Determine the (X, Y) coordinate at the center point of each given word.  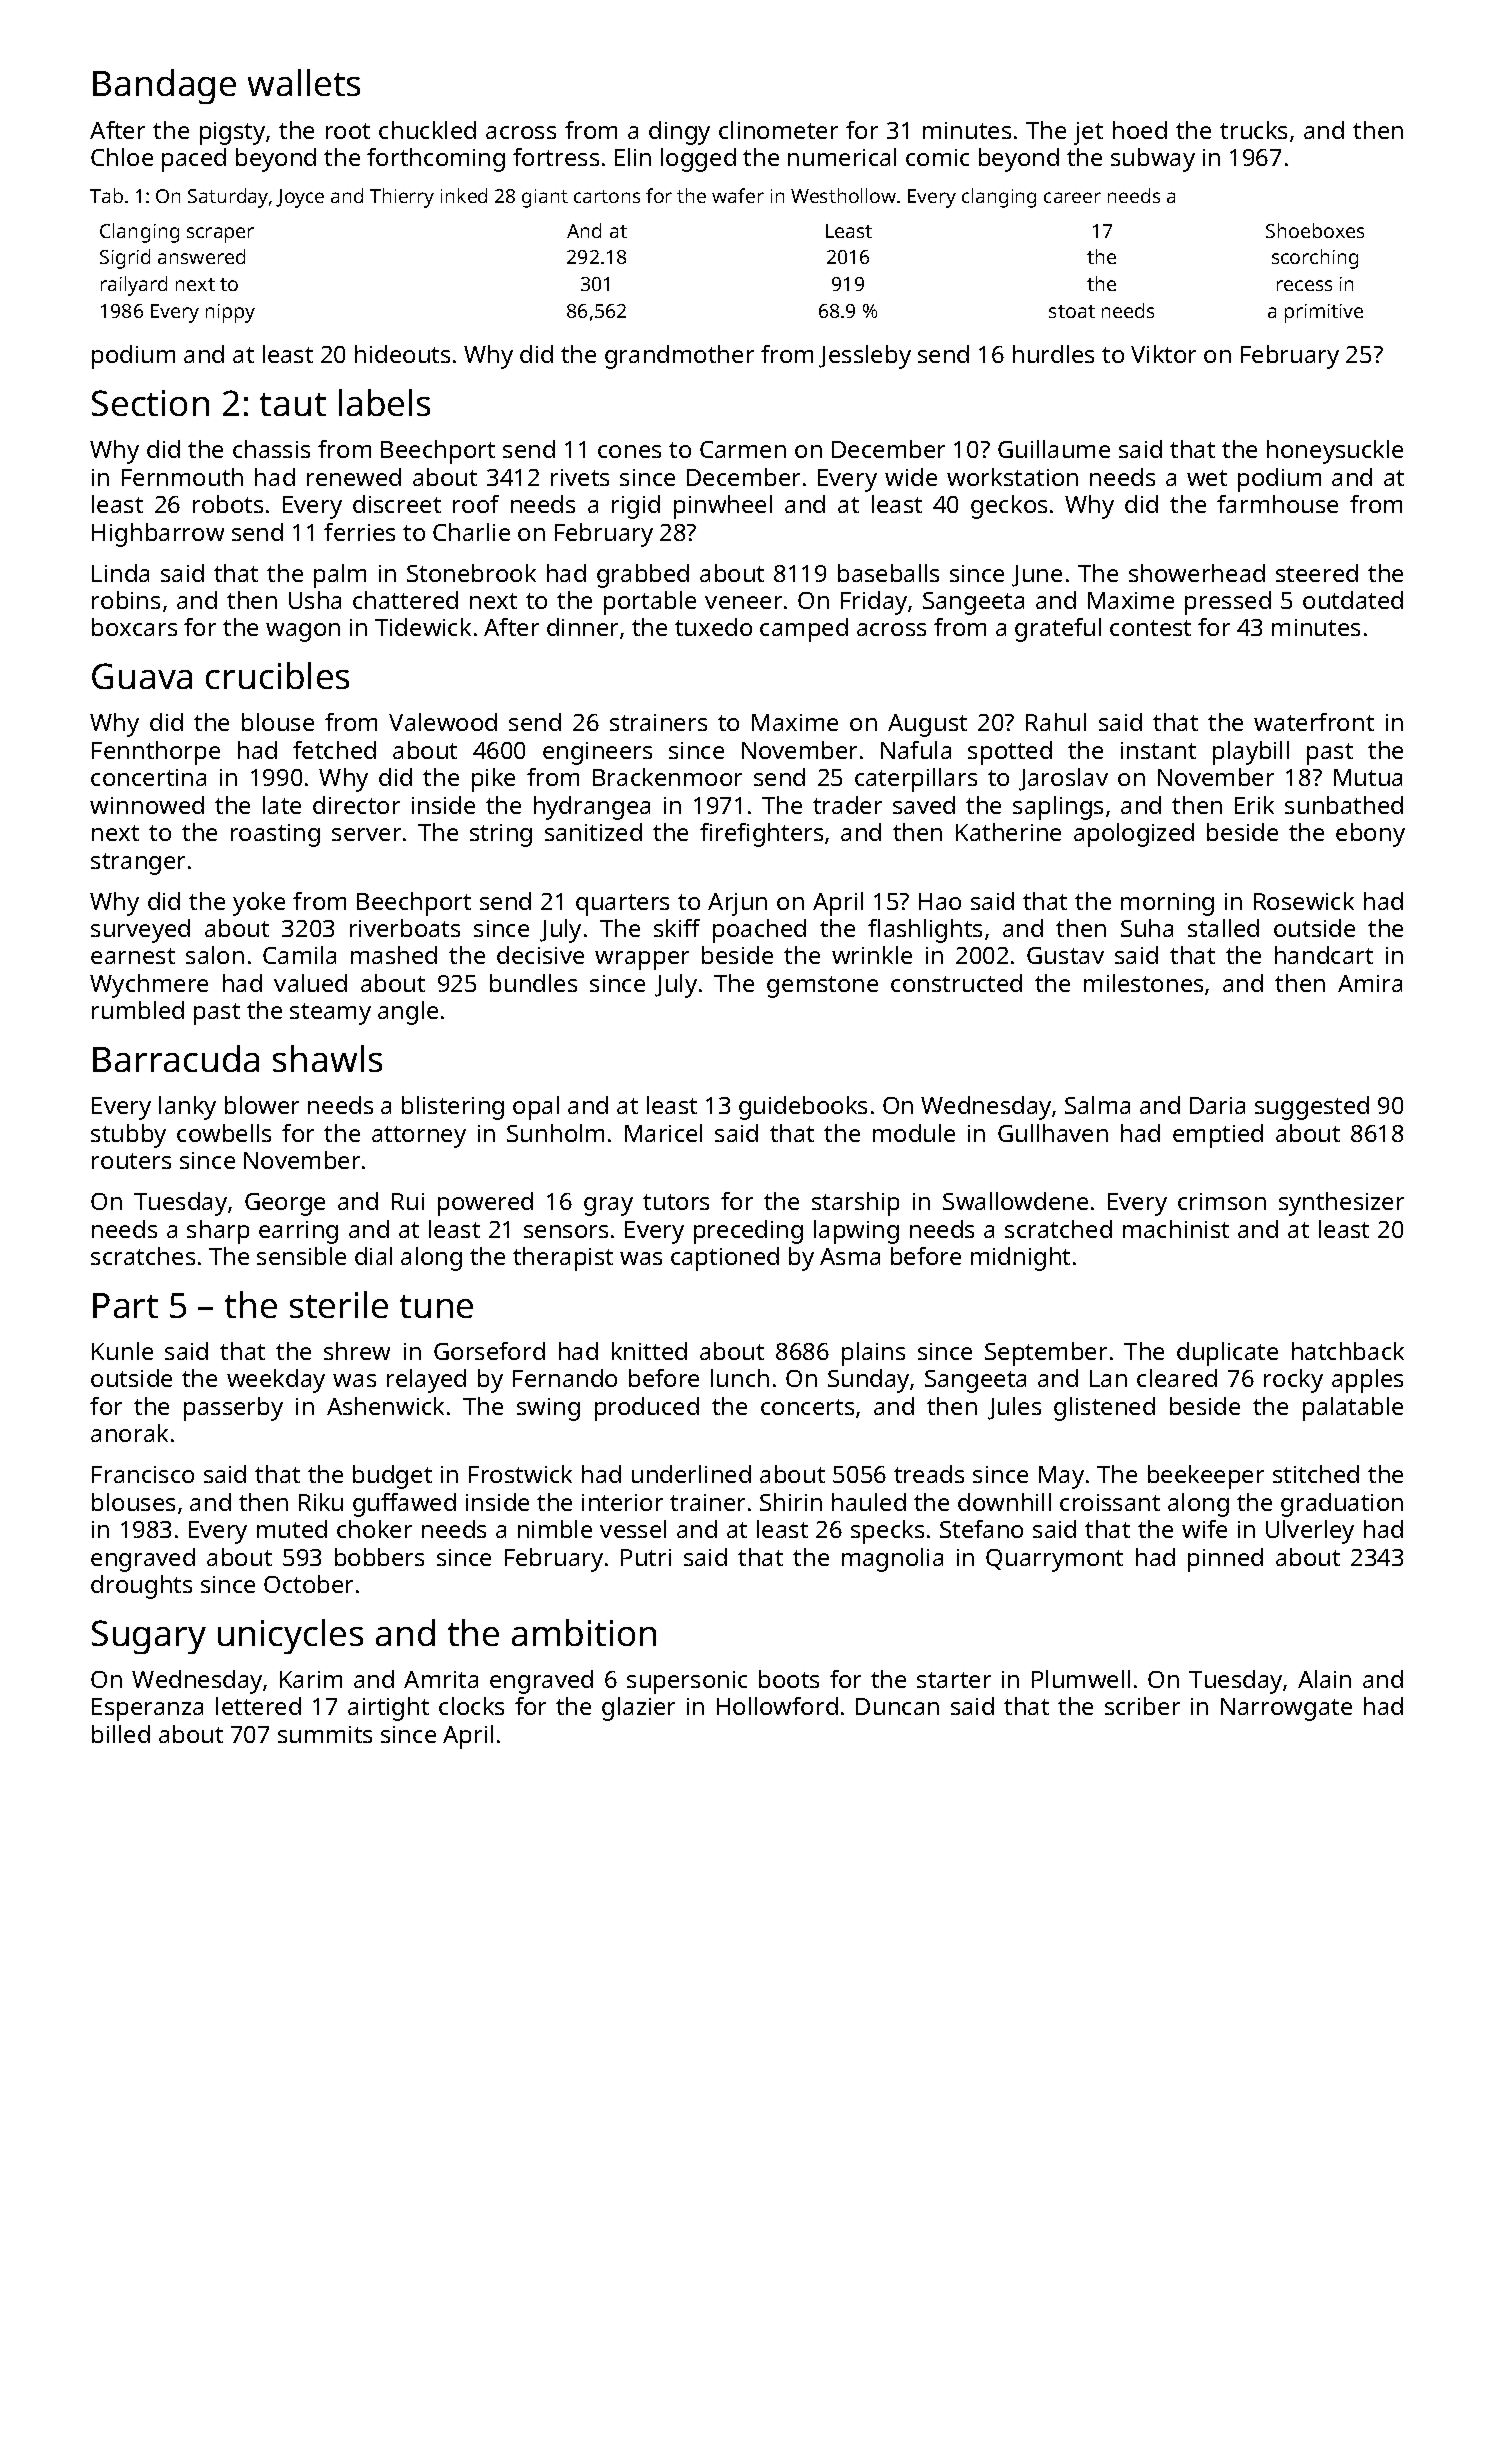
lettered (258, 1706)
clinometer (778, 130)
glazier (638, 1709)
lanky (187, 1108)
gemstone (822, 987)
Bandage (164, 86)
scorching (1315, 259)
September (1046, 1354)
